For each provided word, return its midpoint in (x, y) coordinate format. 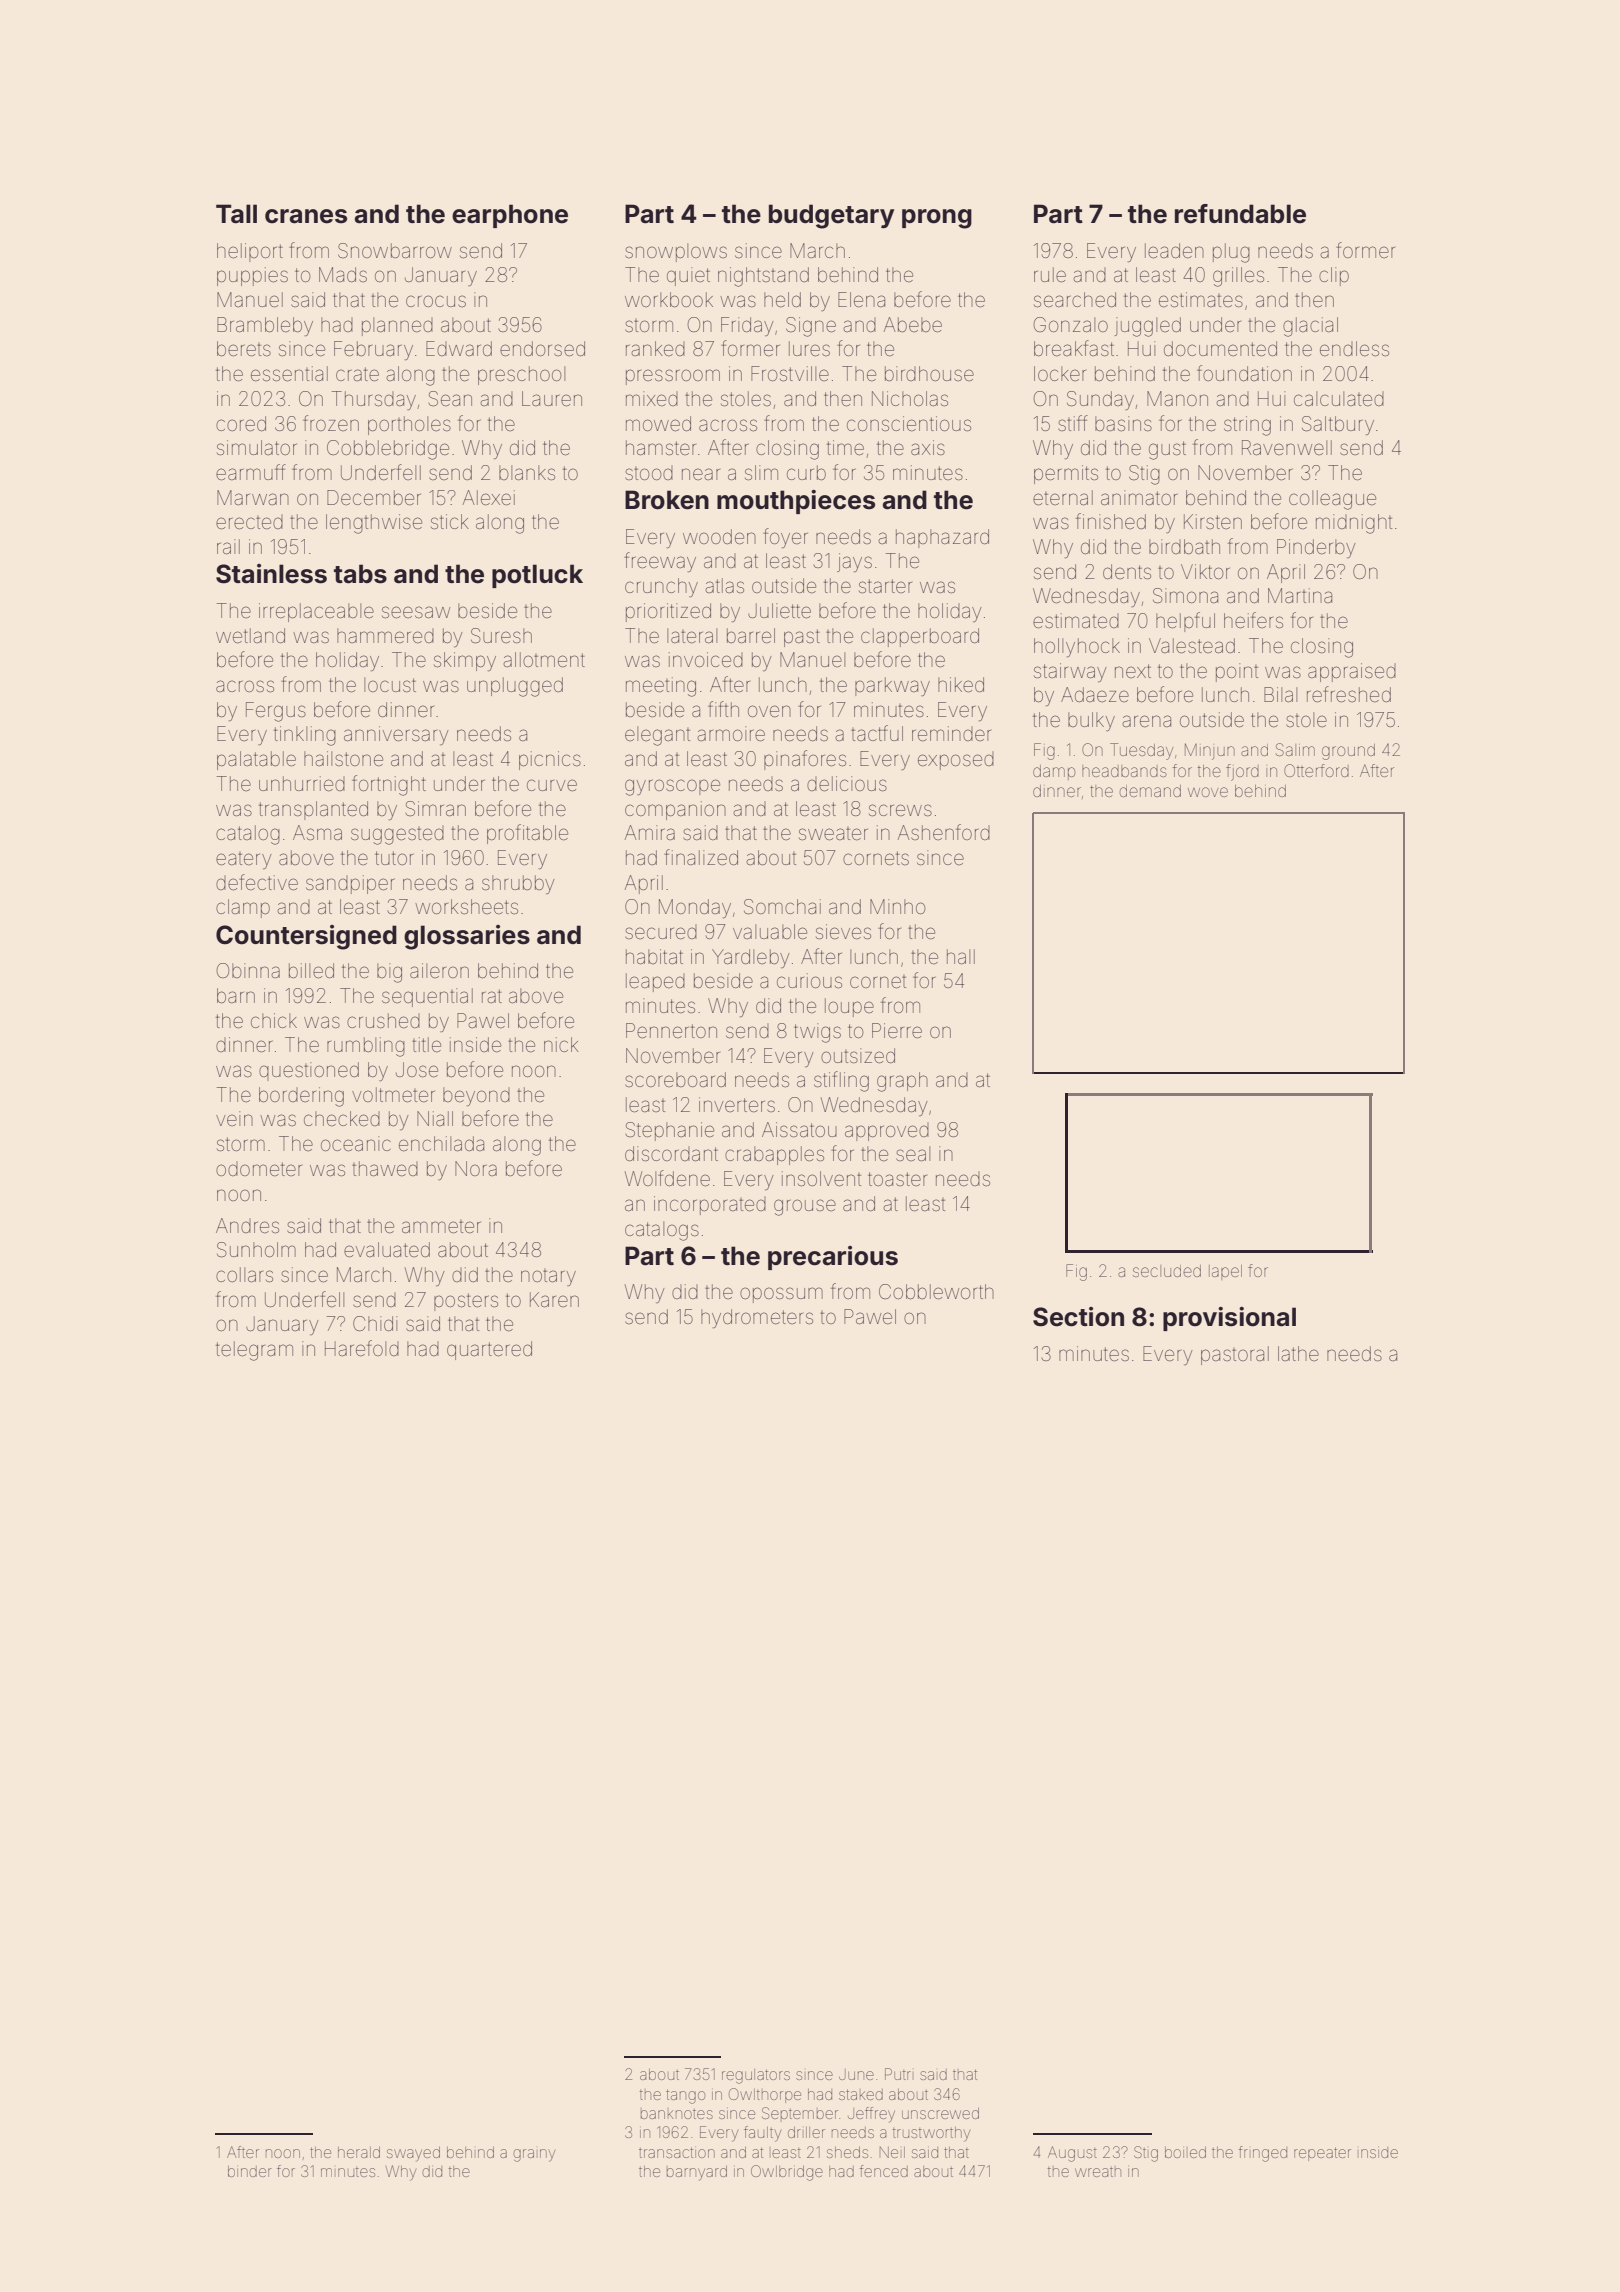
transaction (677, 2152)
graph (902, 1082)
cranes (306, 216)
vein (234, 1118)
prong (937, 219)
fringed (1263, 2154)
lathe (1298, 1353)
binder (250, 2171)
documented (1220, 348)
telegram (254, 1351)
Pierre (897, 1030)
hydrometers (757, 1318)
